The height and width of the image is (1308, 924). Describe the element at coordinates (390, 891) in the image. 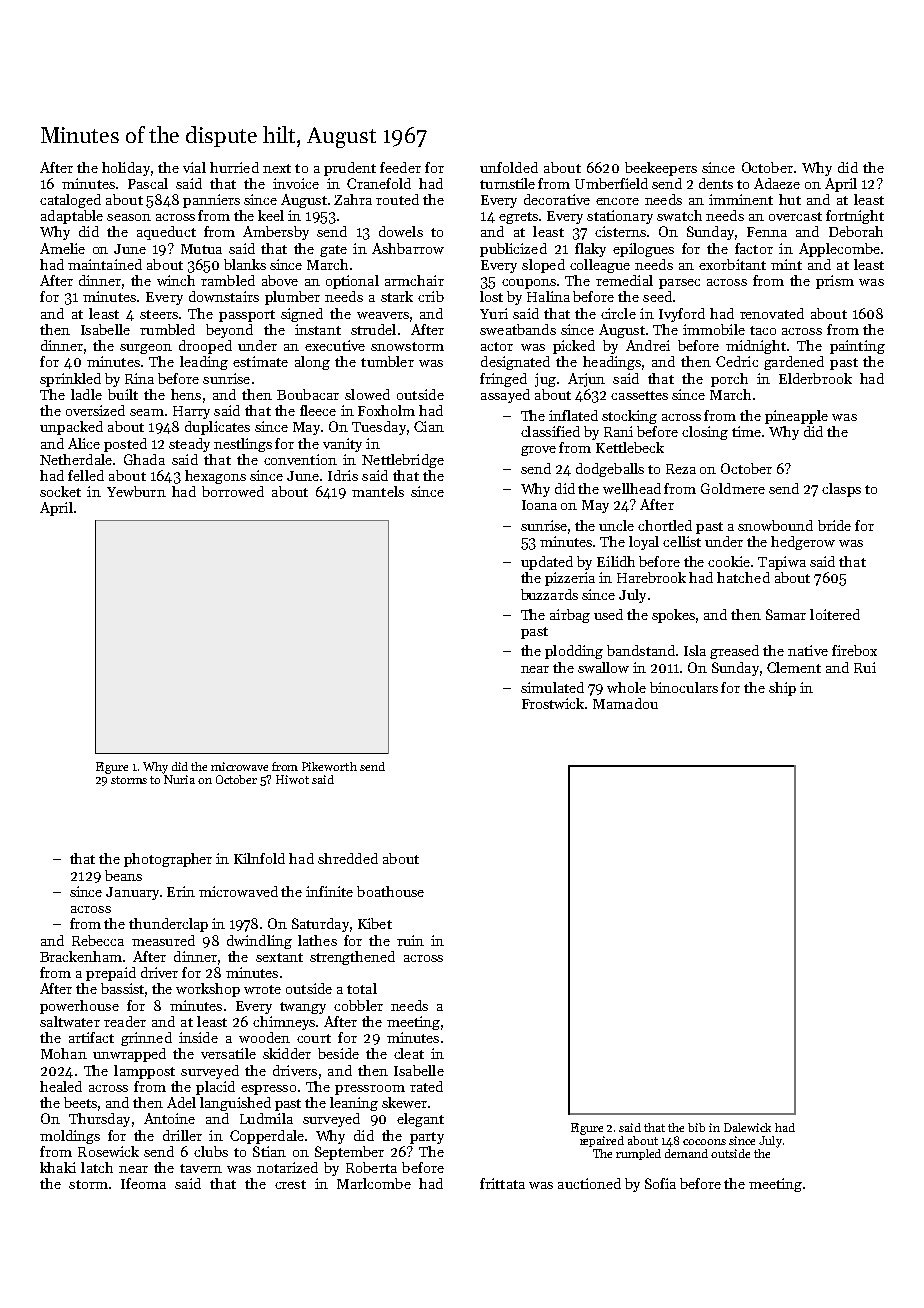

I see `boathouse` at that location.
